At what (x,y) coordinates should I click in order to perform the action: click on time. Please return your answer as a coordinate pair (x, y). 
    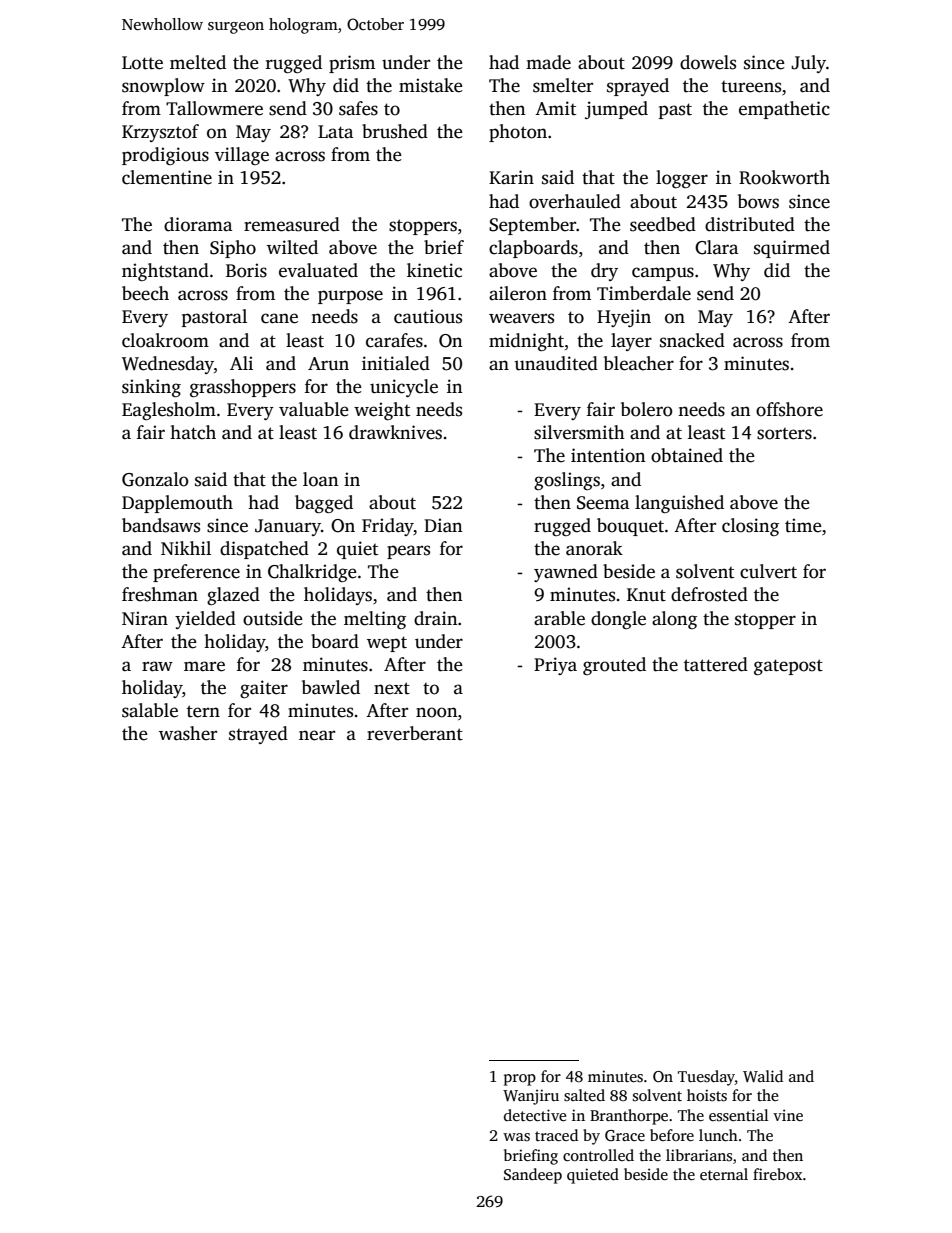
    Looking at the image, I should click on (803, 525).
